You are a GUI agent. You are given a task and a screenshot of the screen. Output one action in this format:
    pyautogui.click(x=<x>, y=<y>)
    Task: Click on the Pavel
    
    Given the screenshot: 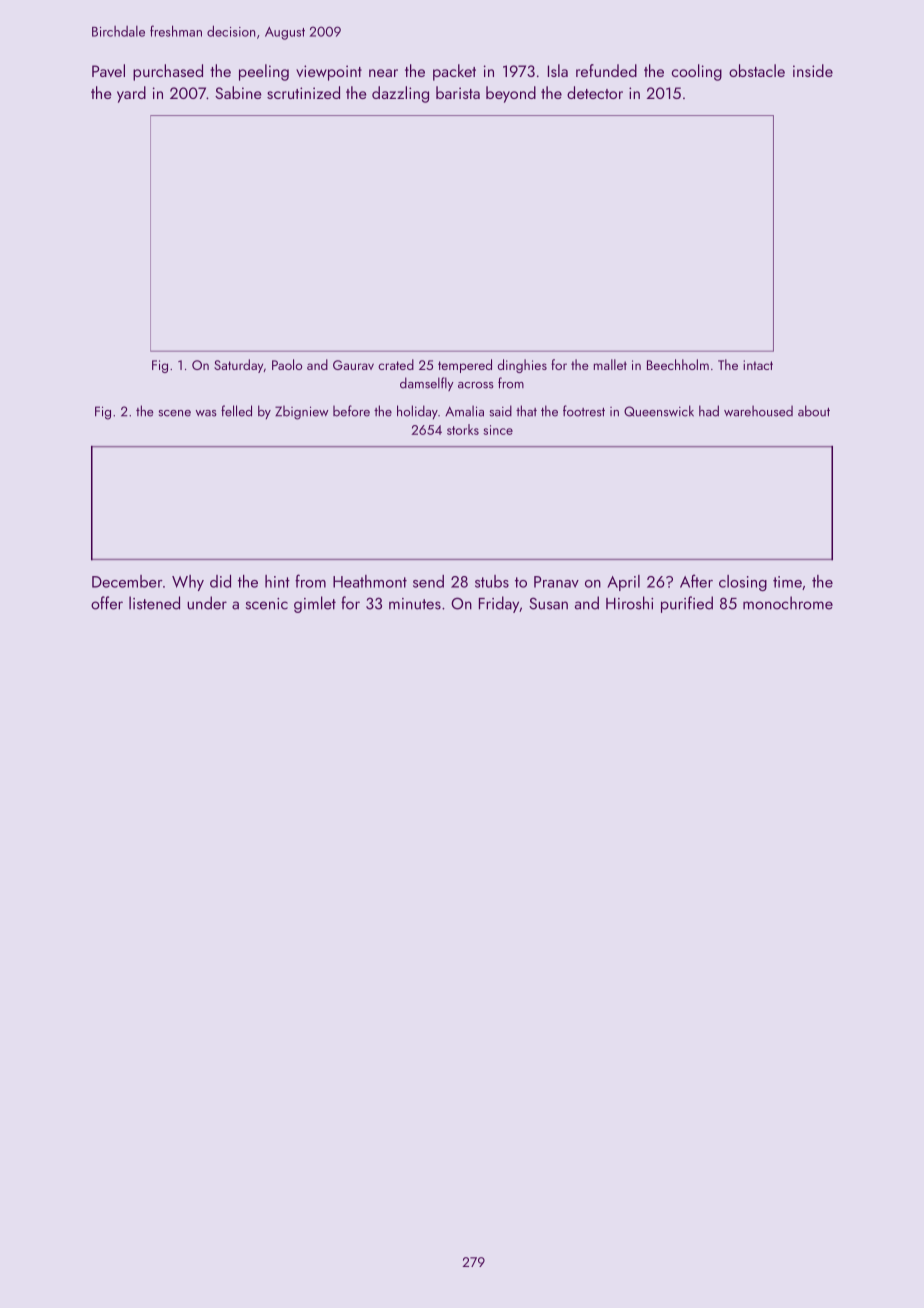 What is the action you would take?
    pyautogui.click(x=108, y=70)
